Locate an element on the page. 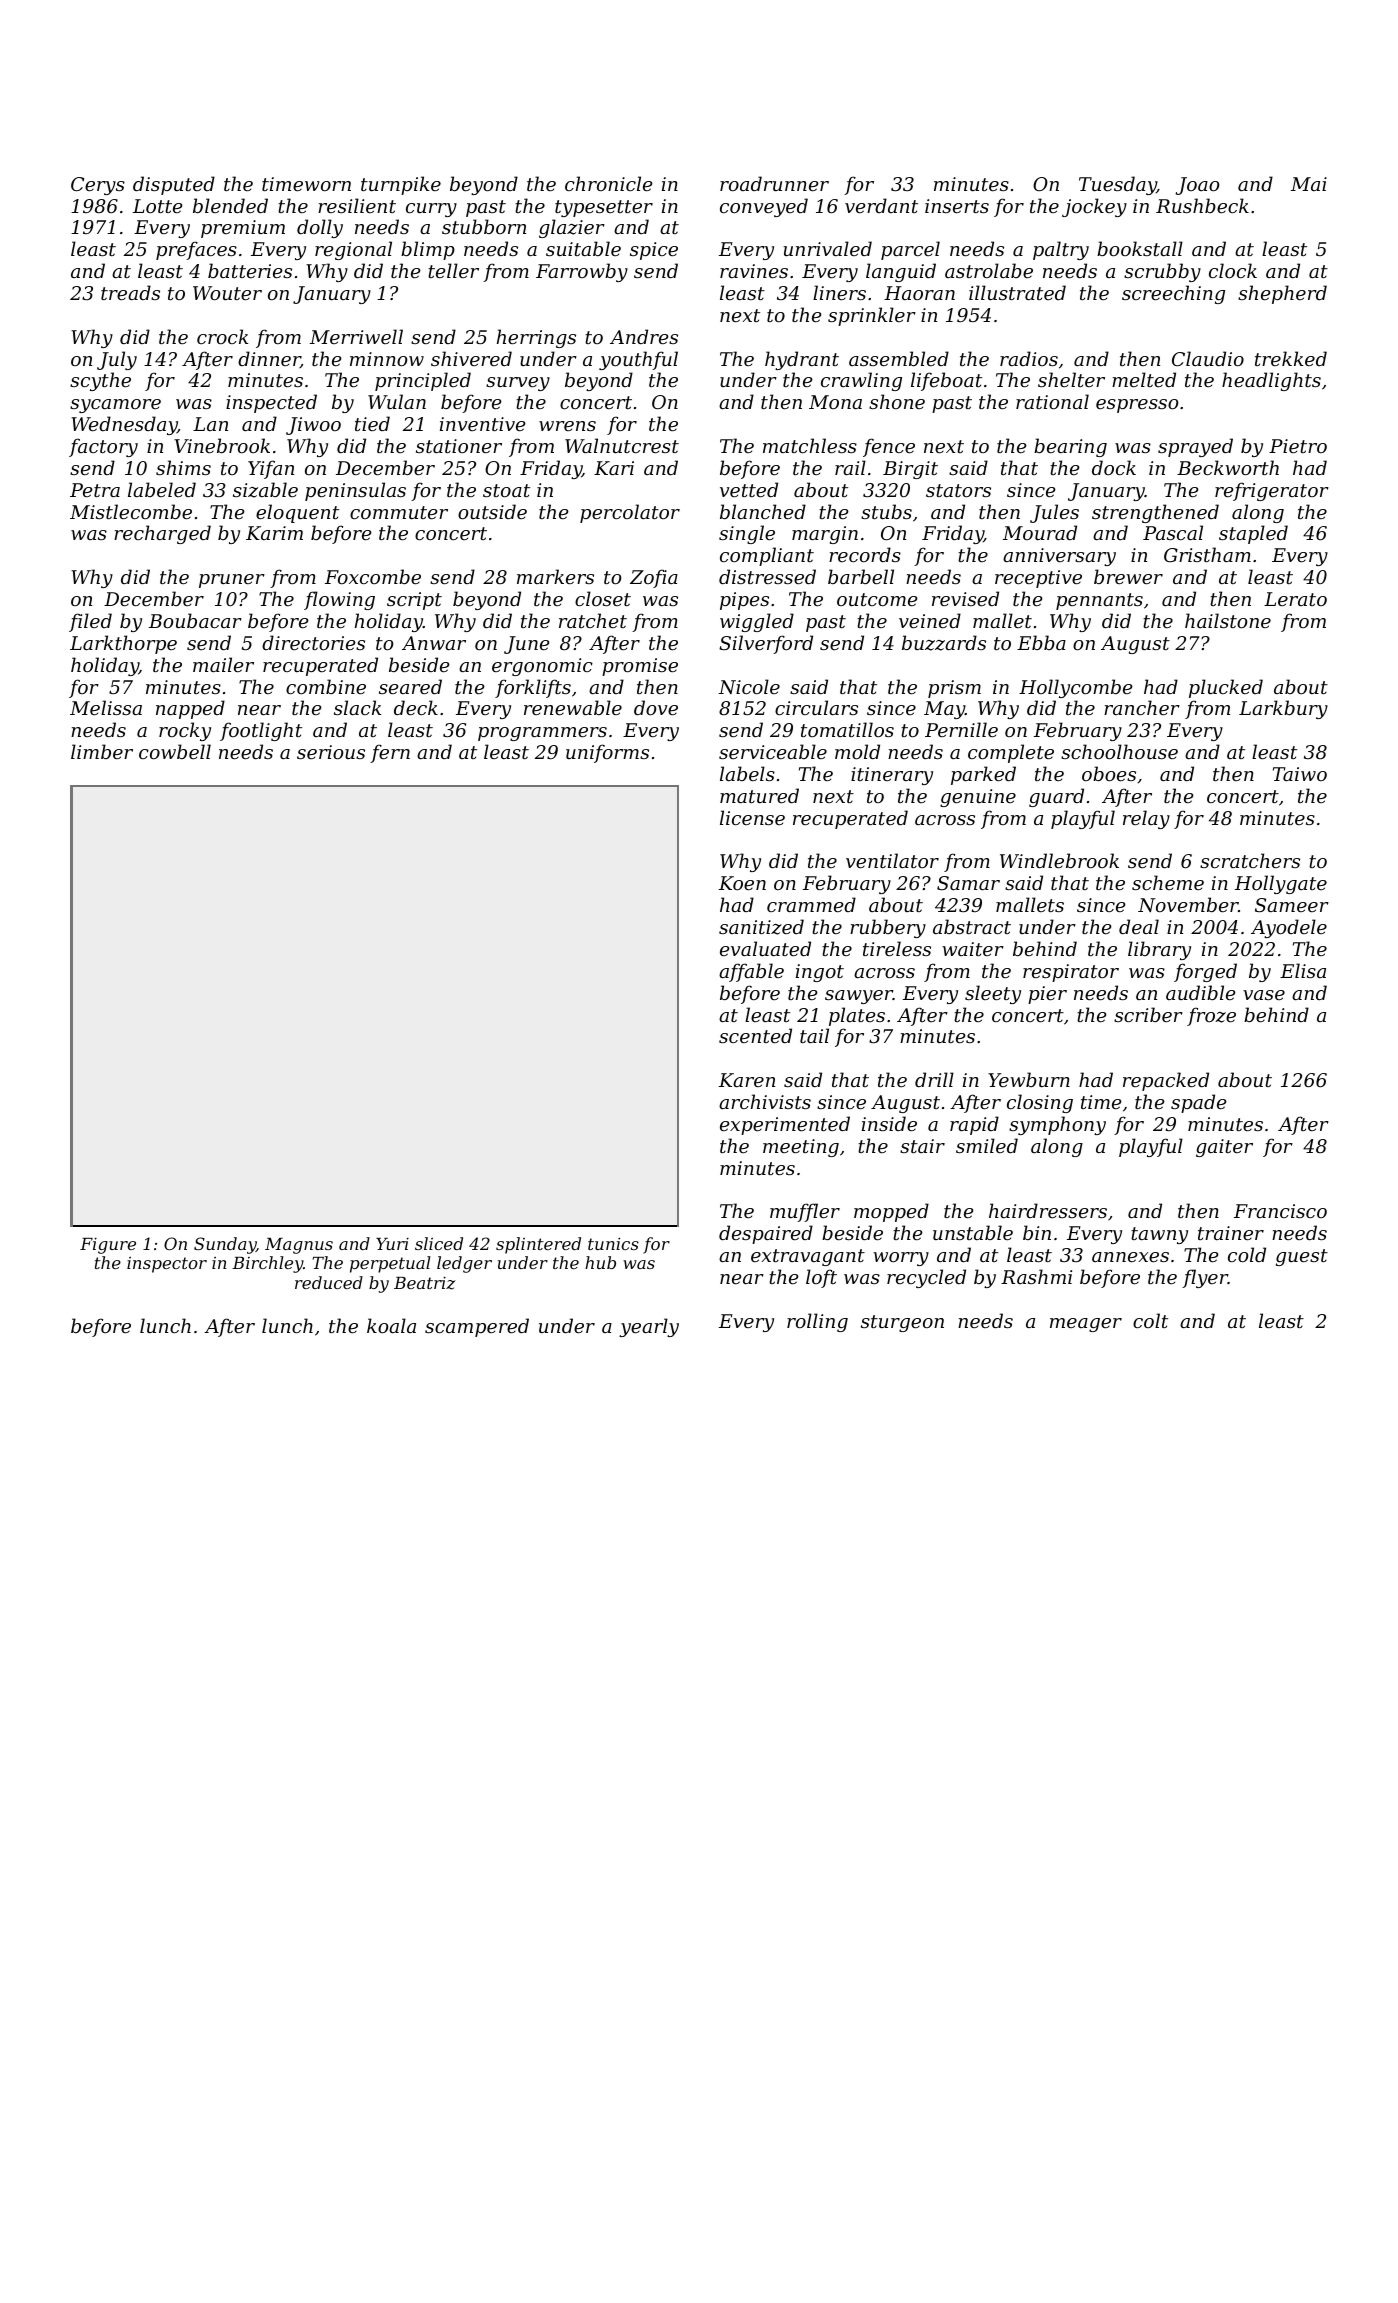  relay is located at coordinates (1146, 819).
